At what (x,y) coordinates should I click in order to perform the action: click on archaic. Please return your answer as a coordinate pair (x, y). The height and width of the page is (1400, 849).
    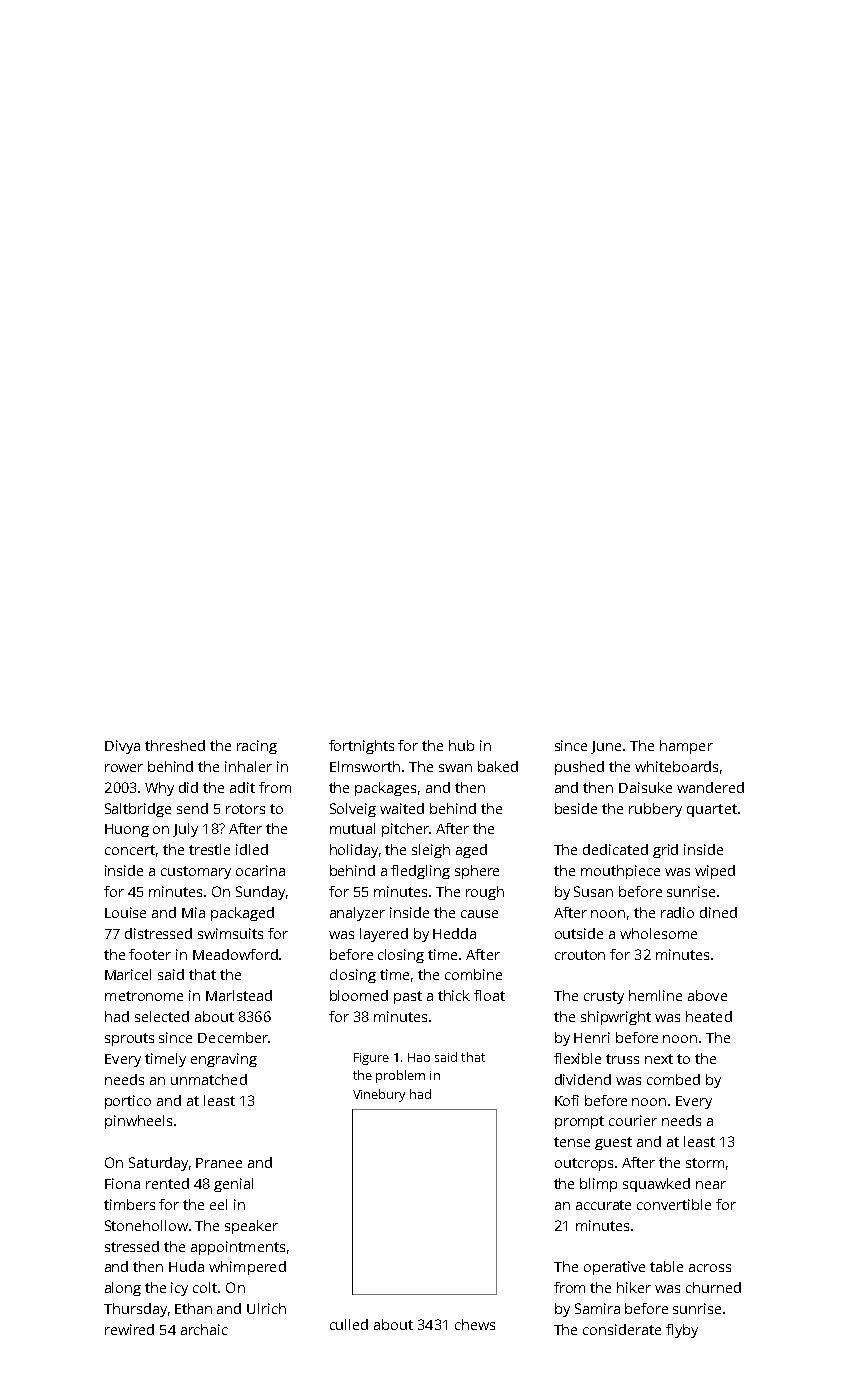
    Looking at the image, I should click on (204, 1329).
